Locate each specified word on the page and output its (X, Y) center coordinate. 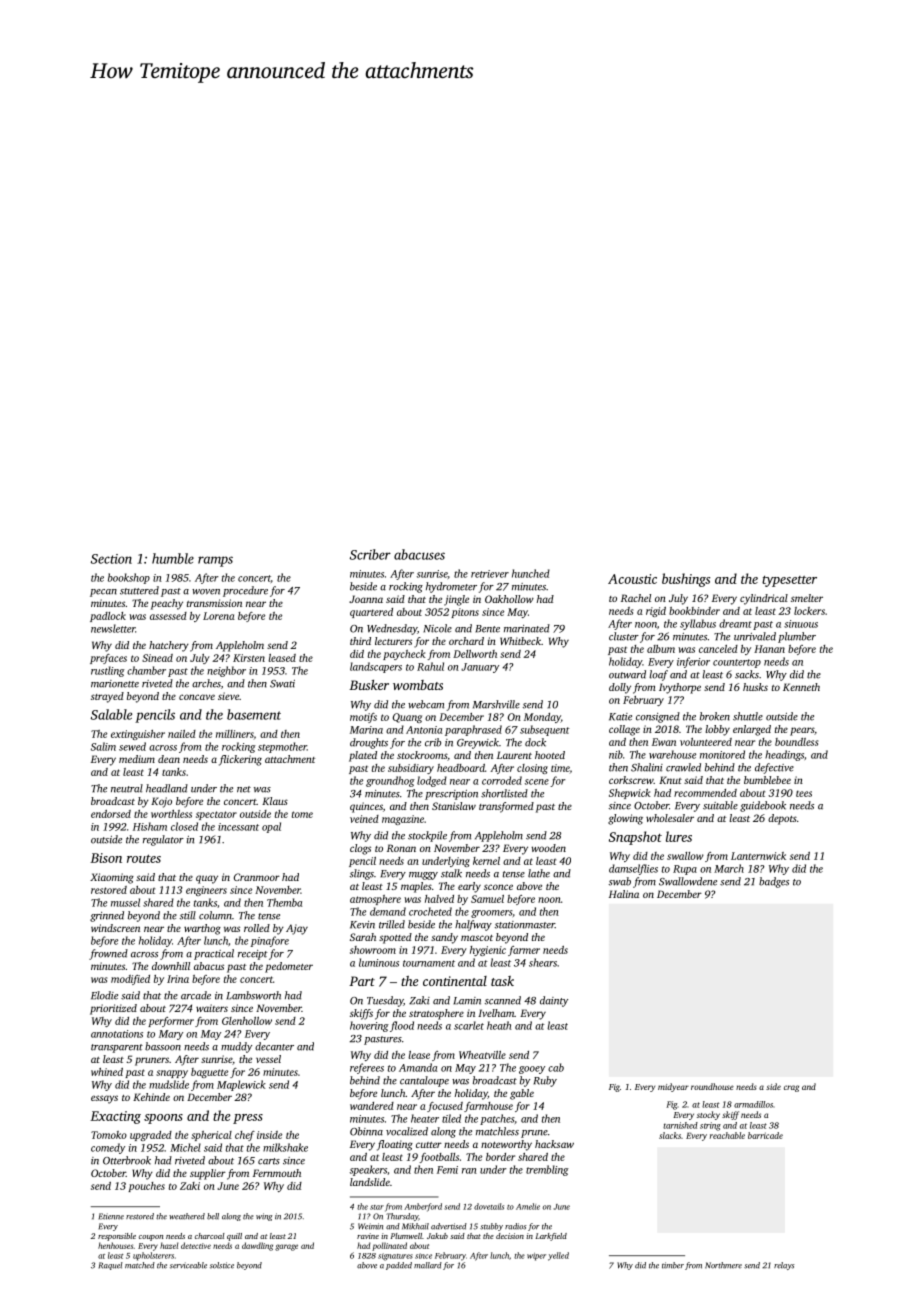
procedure (245, 591)
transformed (506, 807)
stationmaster (525, 925)
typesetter (789, 581)
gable (522, 1094)
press (248, 1119)
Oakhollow (509, 599)
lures (679, 836)
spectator (216, 815)
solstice (222, 1265)
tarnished (680, 1125)
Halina (624, 894)
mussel (125, 902)
